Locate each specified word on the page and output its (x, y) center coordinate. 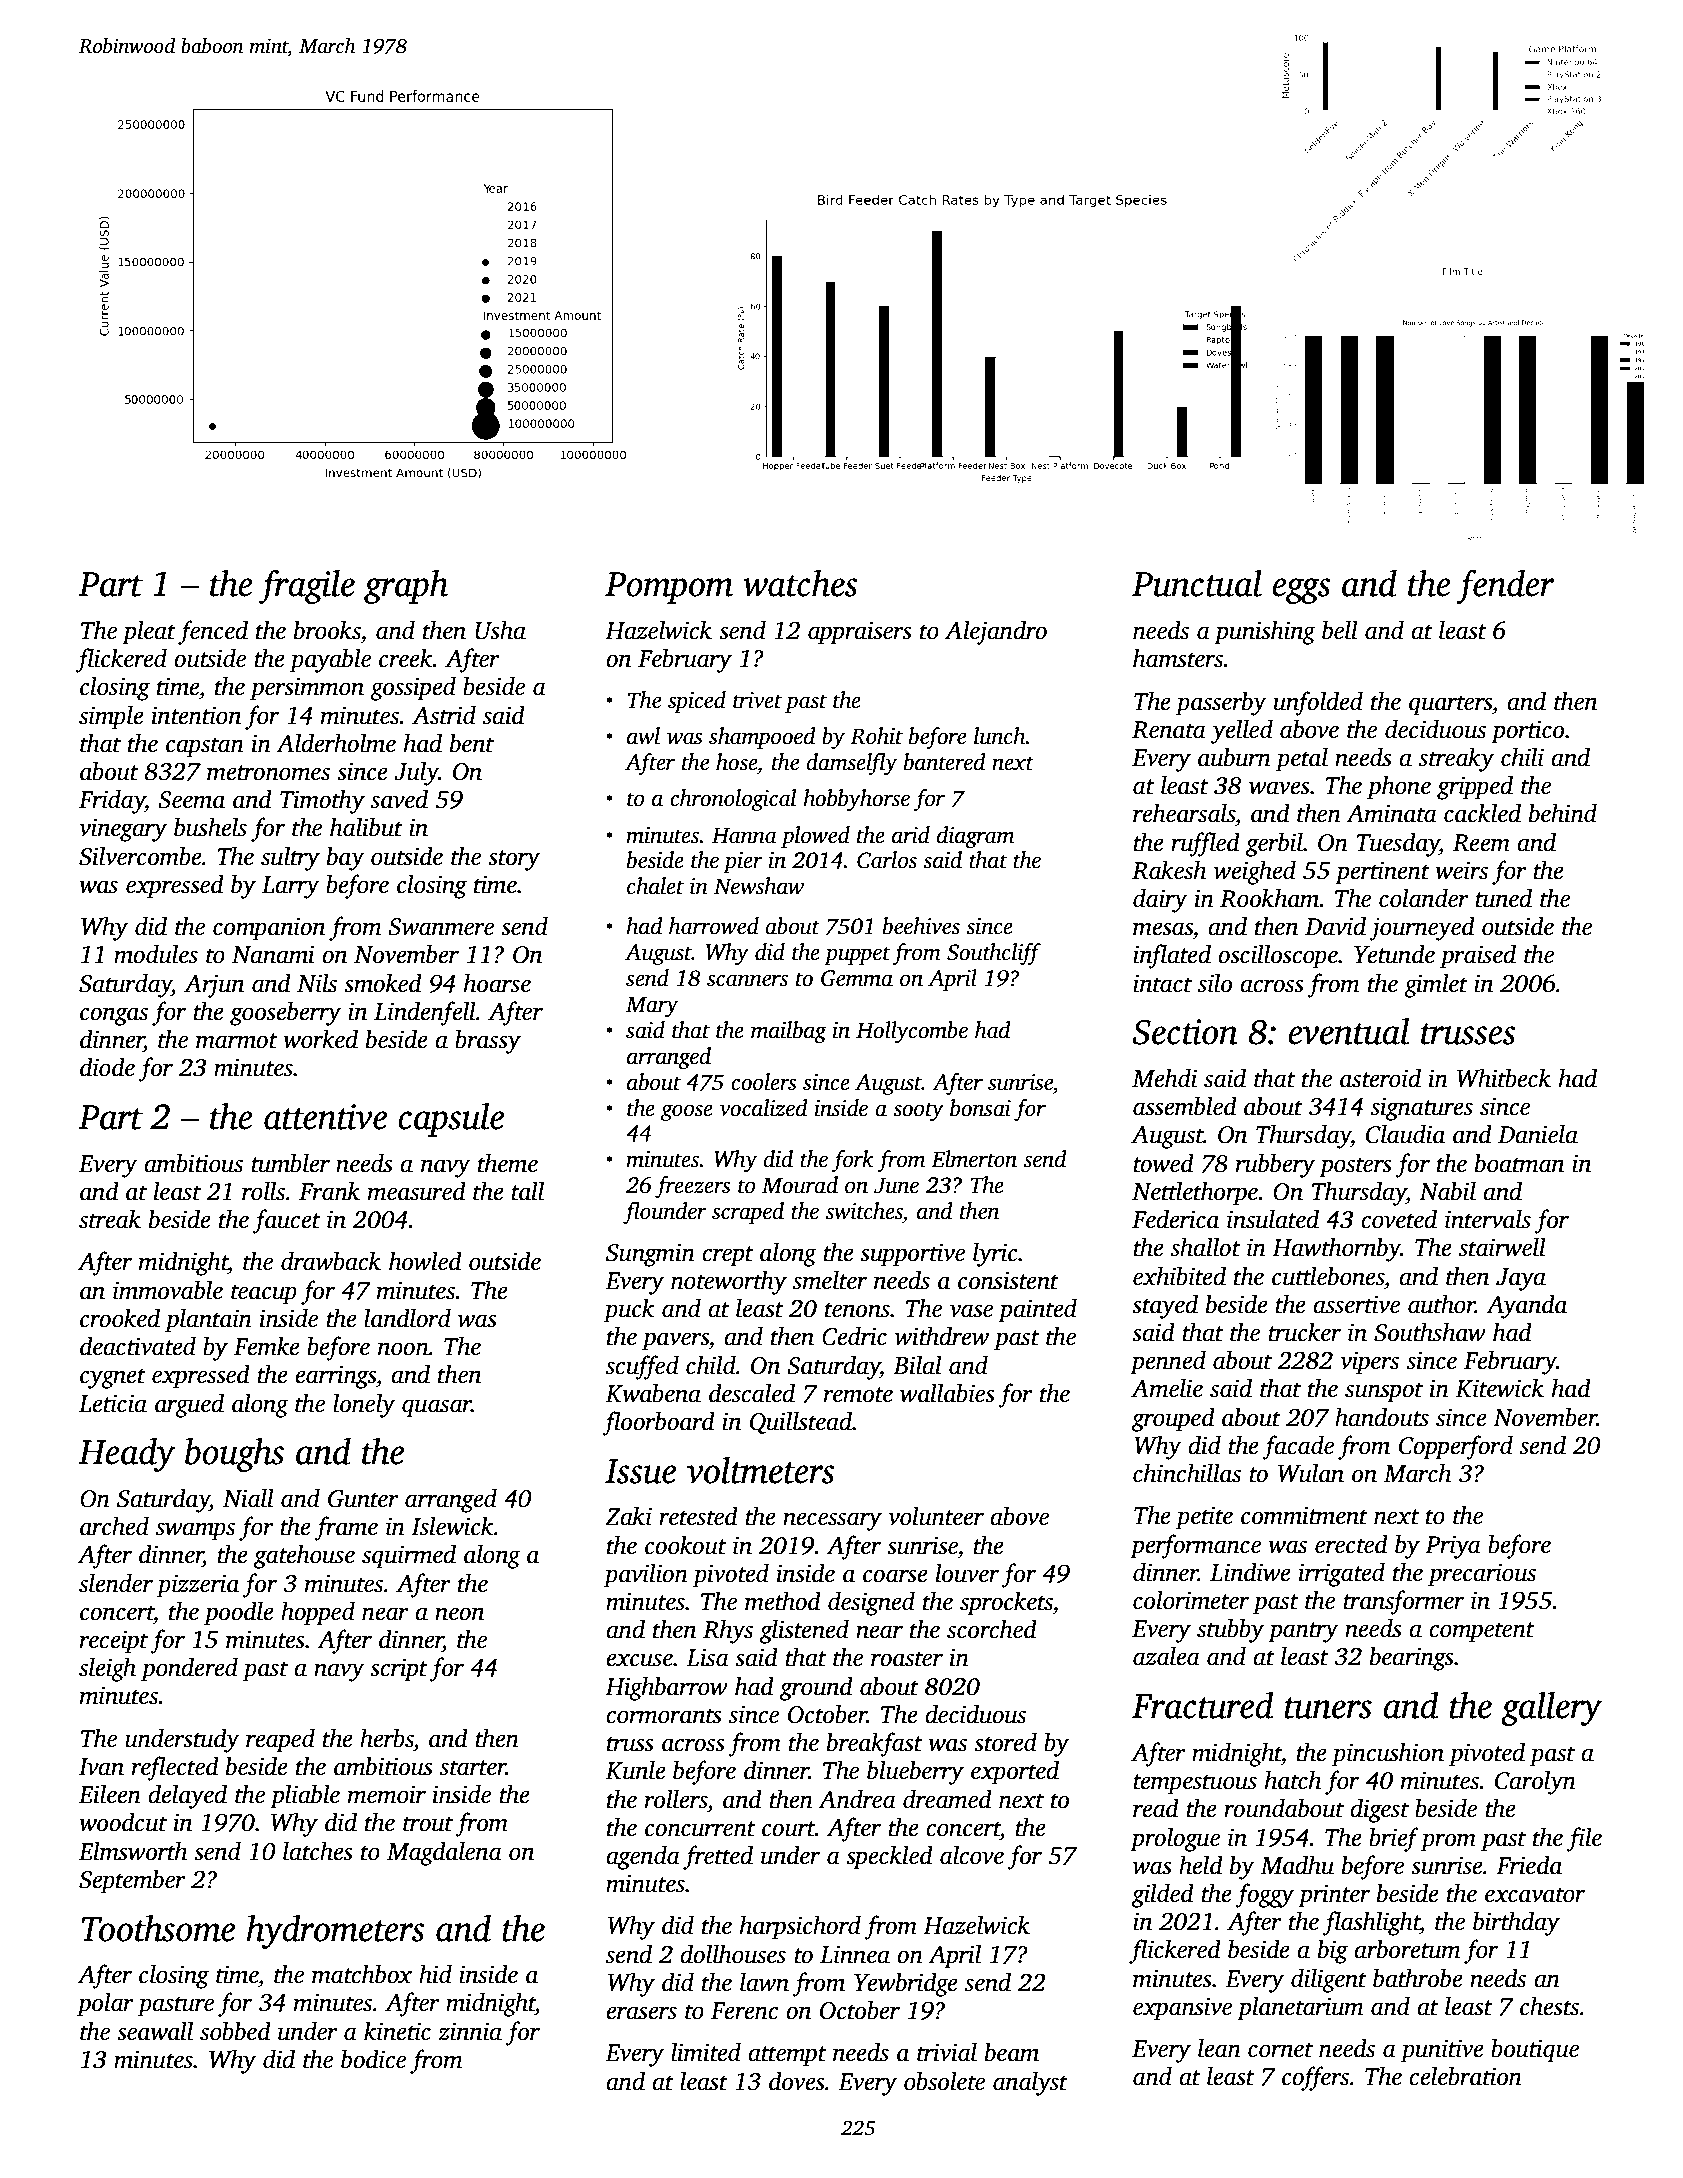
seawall (155, 2031)
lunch (1000, 736)
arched (114, 1526)
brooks (327, 630)
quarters (1450, 705)
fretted (718, 1857)
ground (816, 1688)
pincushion (1388, 1754)
